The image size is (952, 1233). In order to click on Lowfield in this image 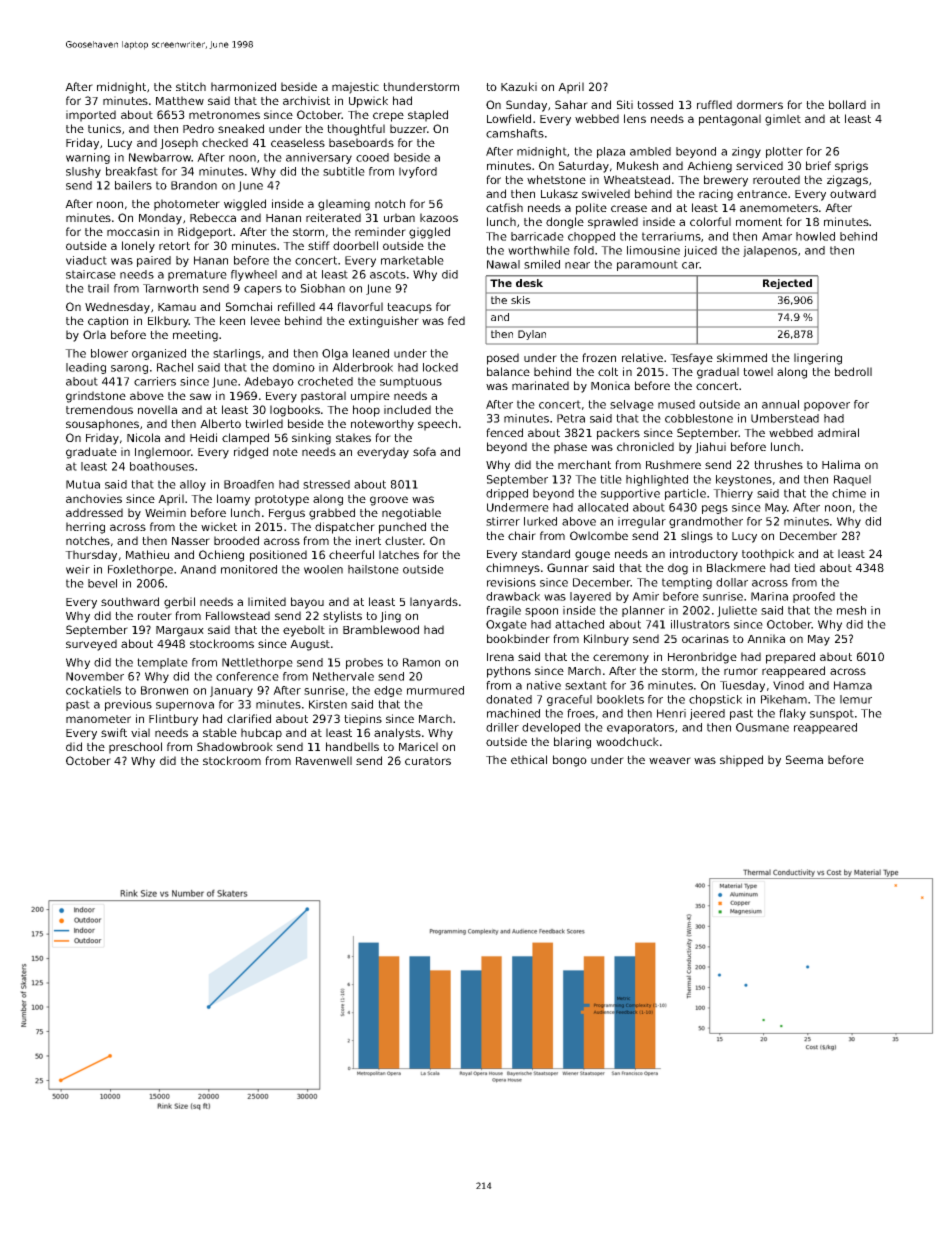, I will do `click(509, 118)`.
